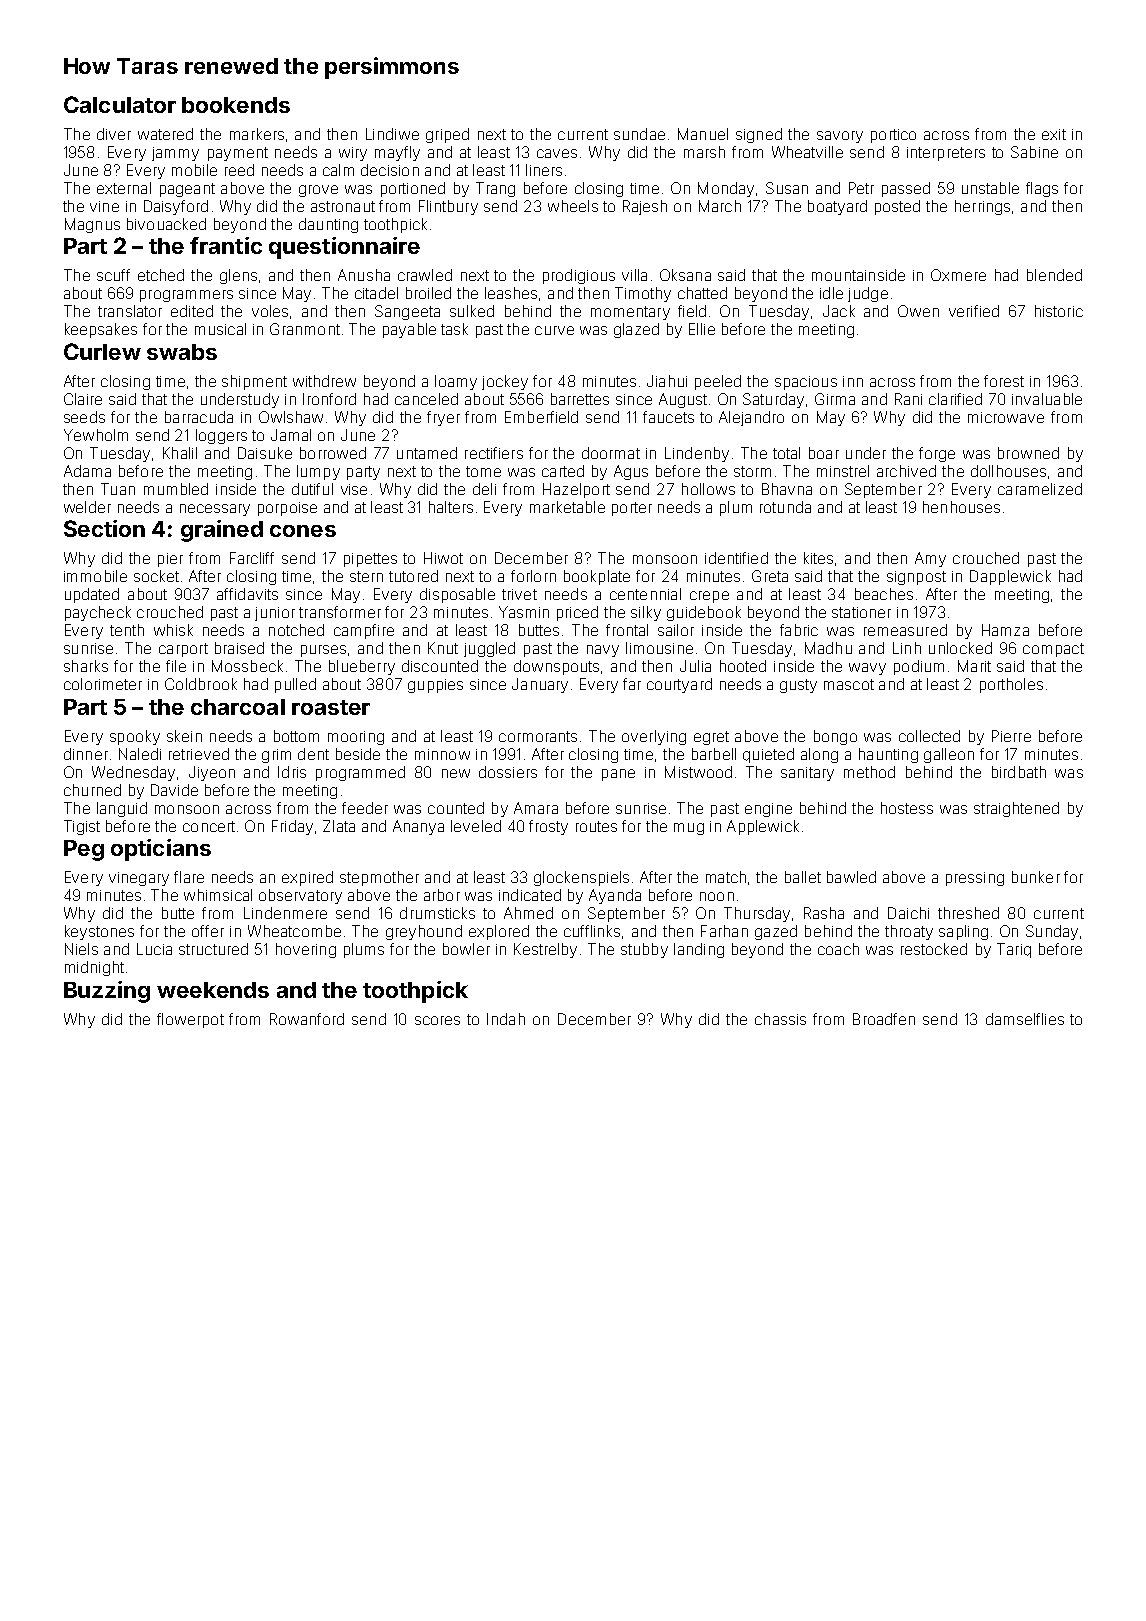 This screenshot has width=1146, height=1621. Describe the element at coordinates (84, 850) in the screenshot. I see `Peg` at that location.
